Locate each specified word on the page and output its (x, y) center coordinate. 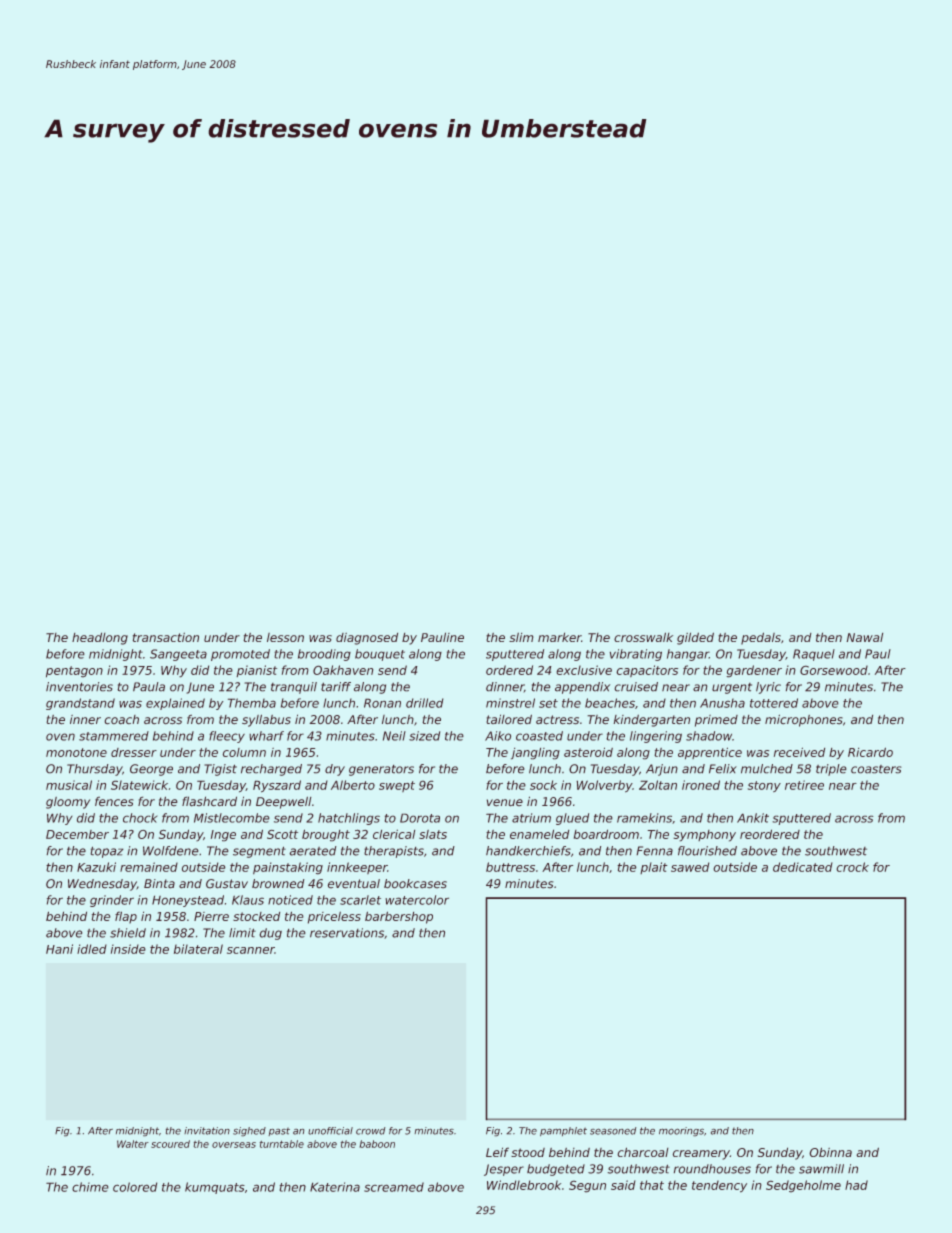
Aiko (498, 736)
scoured (170, 1144)
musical (69, 785)
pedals (761, 638)
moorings (681, 1132)
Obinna (830, 1152)
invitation (207, 1131)
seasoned (613, 1131)
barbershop (399, 917)
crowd (371, 1131)
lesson (285, 637)
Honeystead (188, 901)
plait (654, 868)
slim (521, 637)
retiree (804, 785)
